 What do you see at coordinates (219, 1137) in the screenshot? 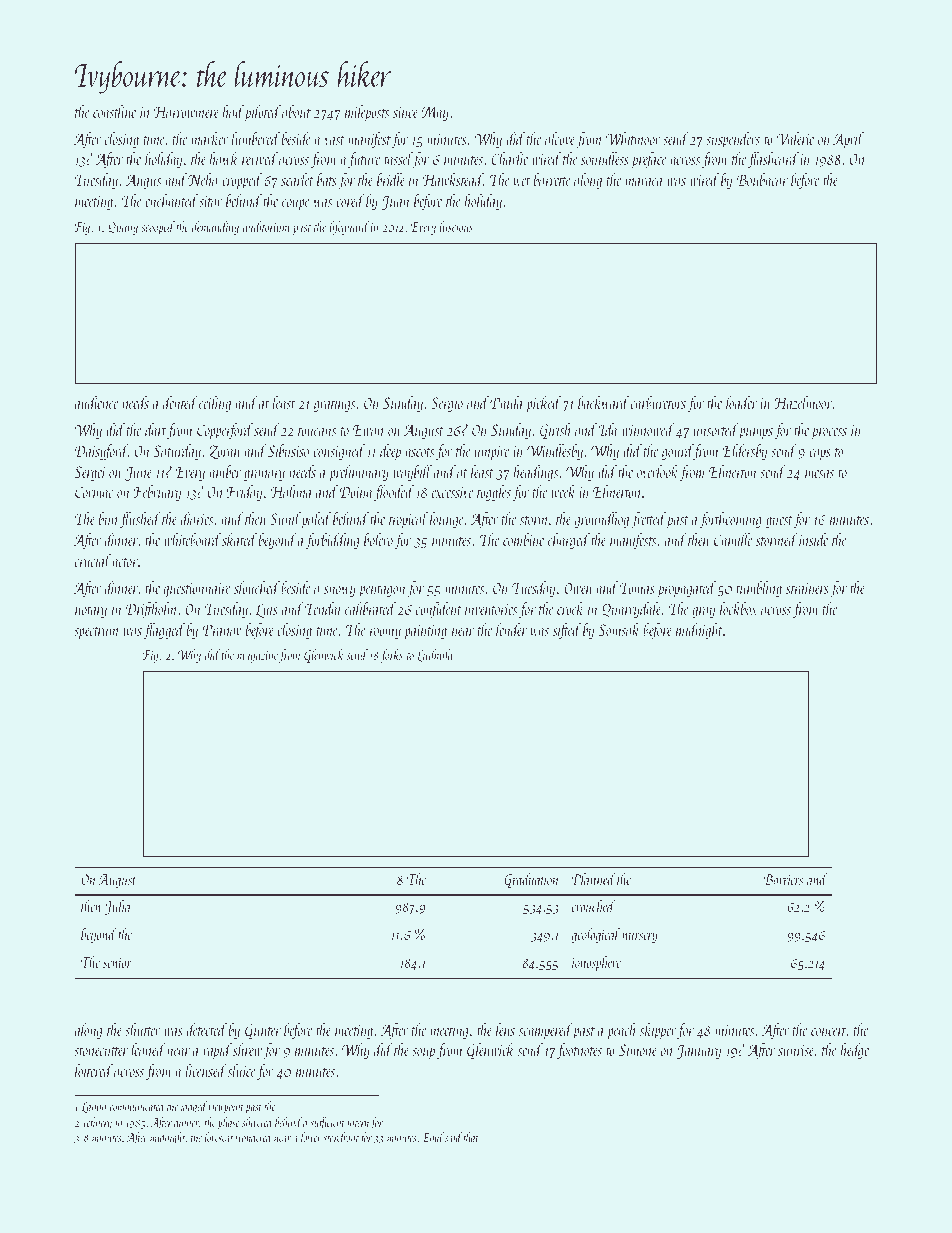
I see `loveseat` at bounding box center [219, 1137].
